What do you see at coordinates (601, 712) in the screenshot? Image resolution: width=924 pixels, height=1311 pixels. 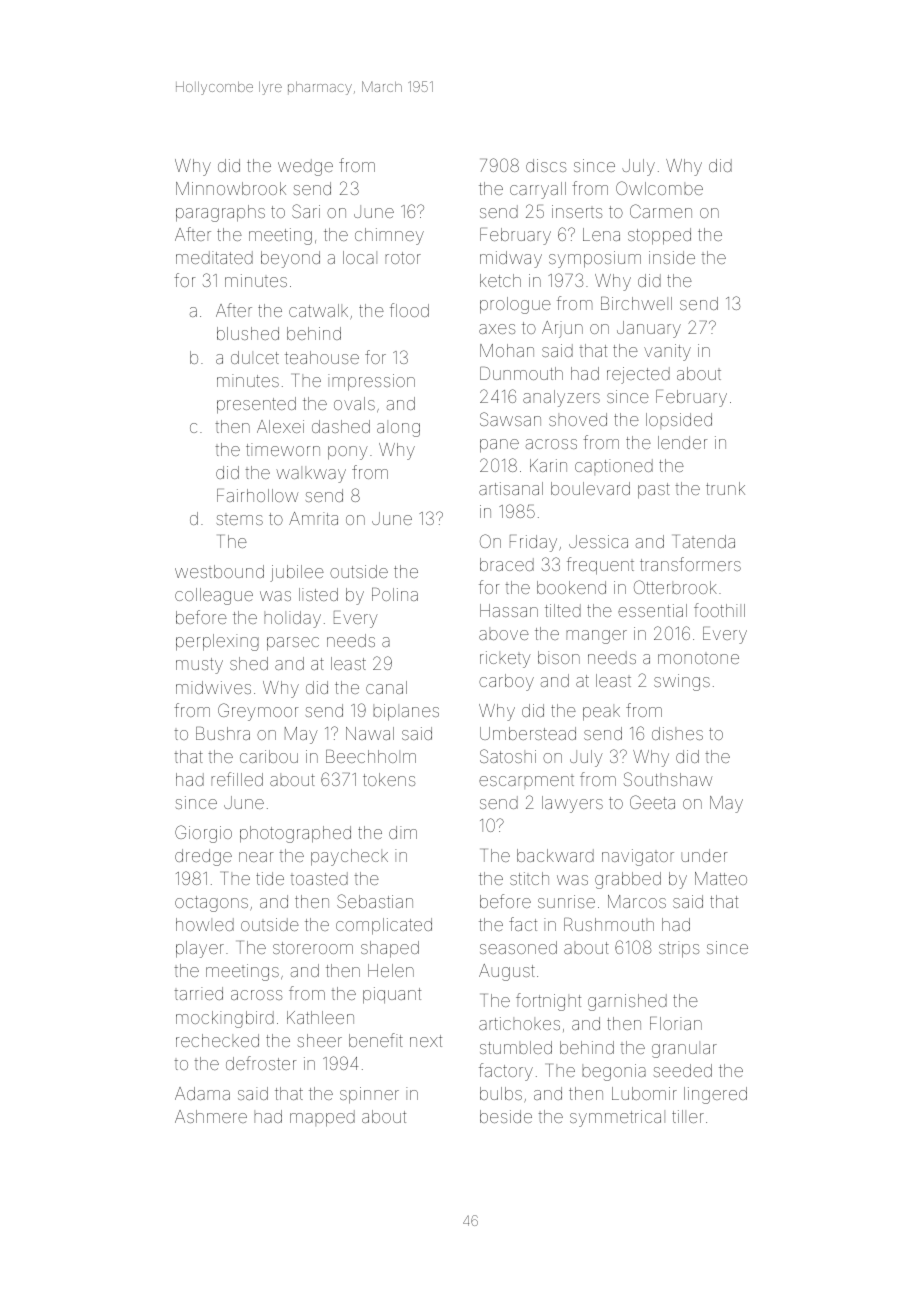 I see `peak` at bounding box center [601, 712].
